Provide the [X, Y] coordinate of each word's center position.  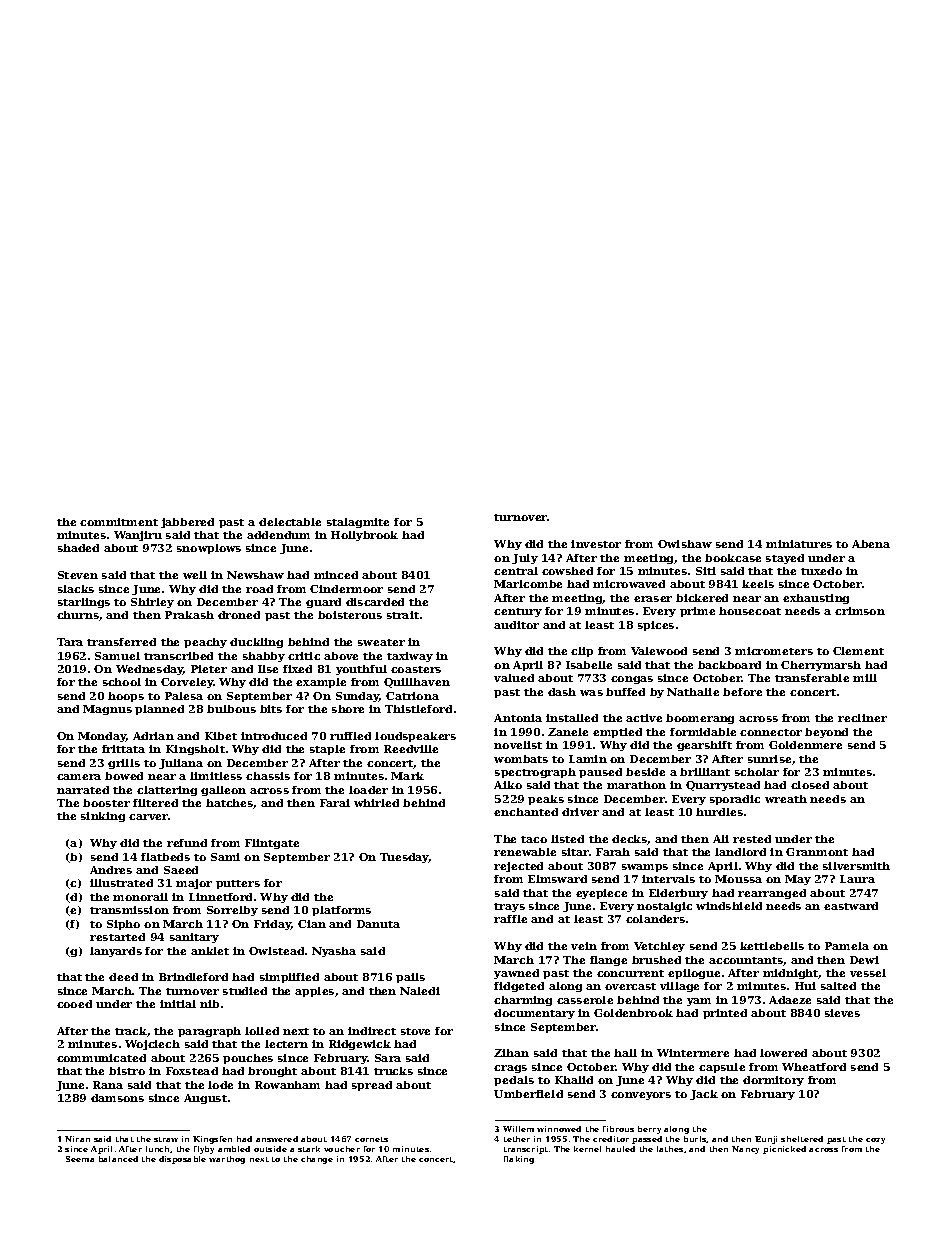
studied [245, 991]
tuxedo [821, 571]
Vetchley [659, 947]
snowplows [209, 549]
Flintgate [272, 844]
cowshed [567, 571]
